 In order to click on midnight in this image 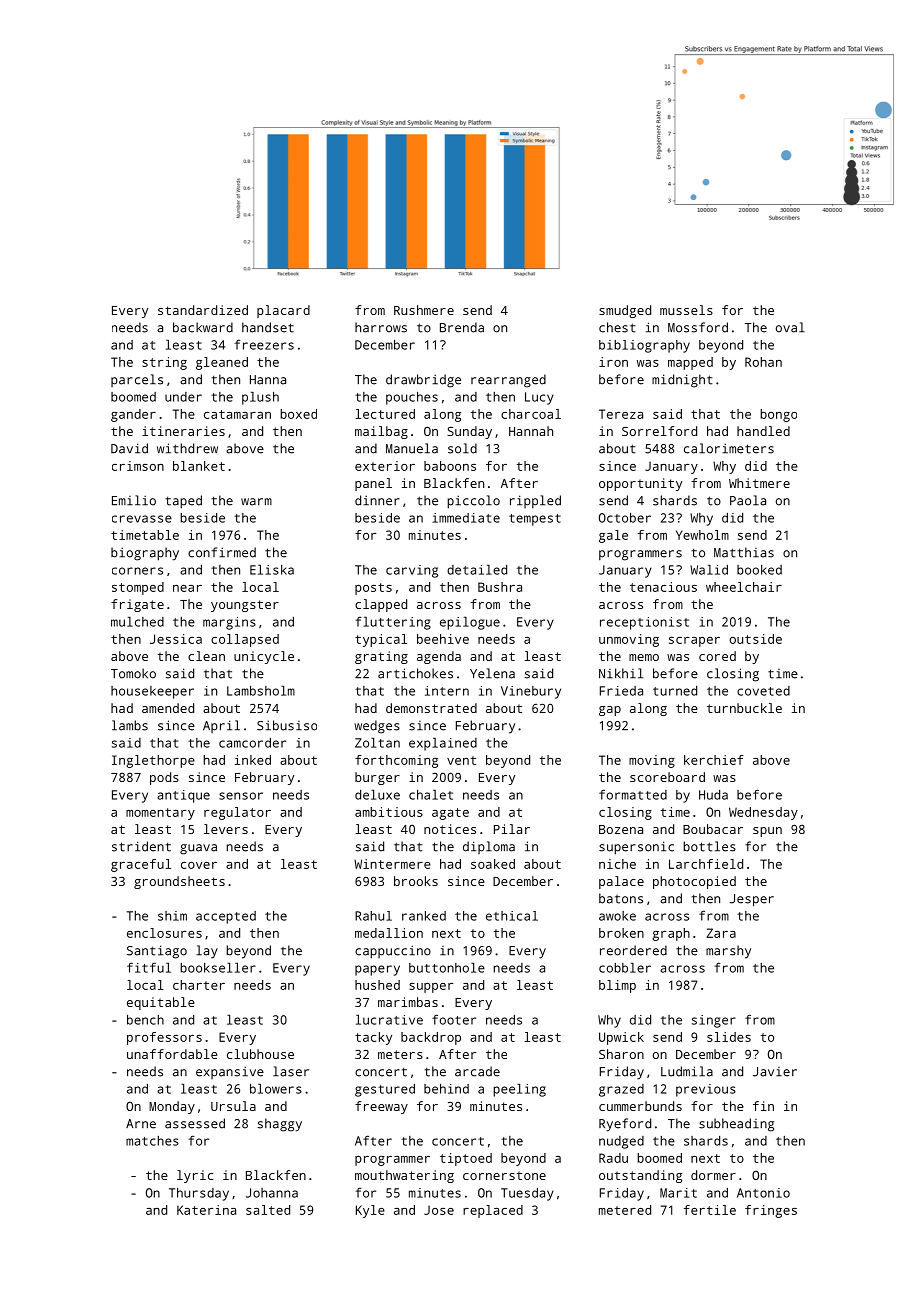, I will do `click(682, 381)`.
